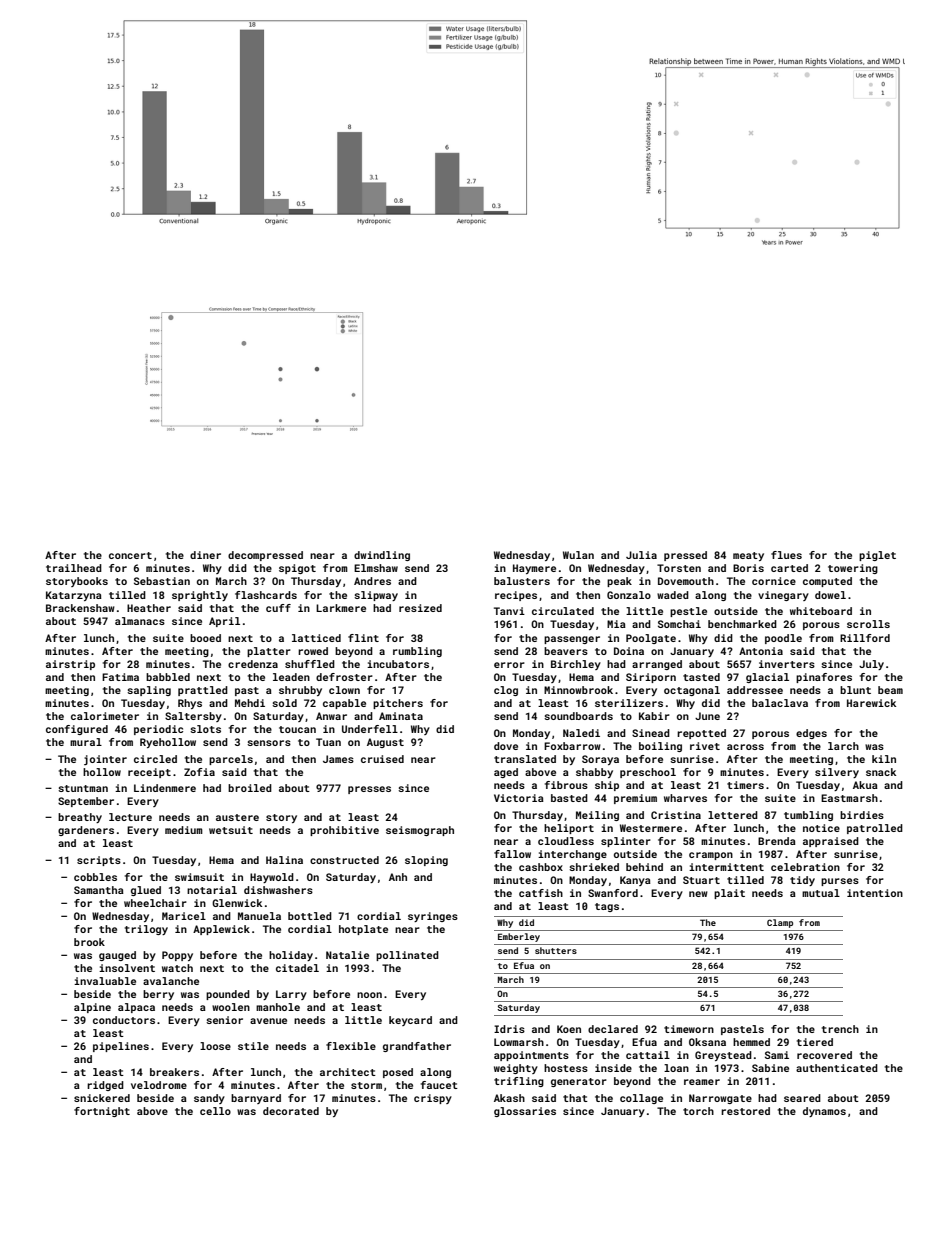 This page has width=952, height=1233. I want to click on pollinated, so click(407, 956).
